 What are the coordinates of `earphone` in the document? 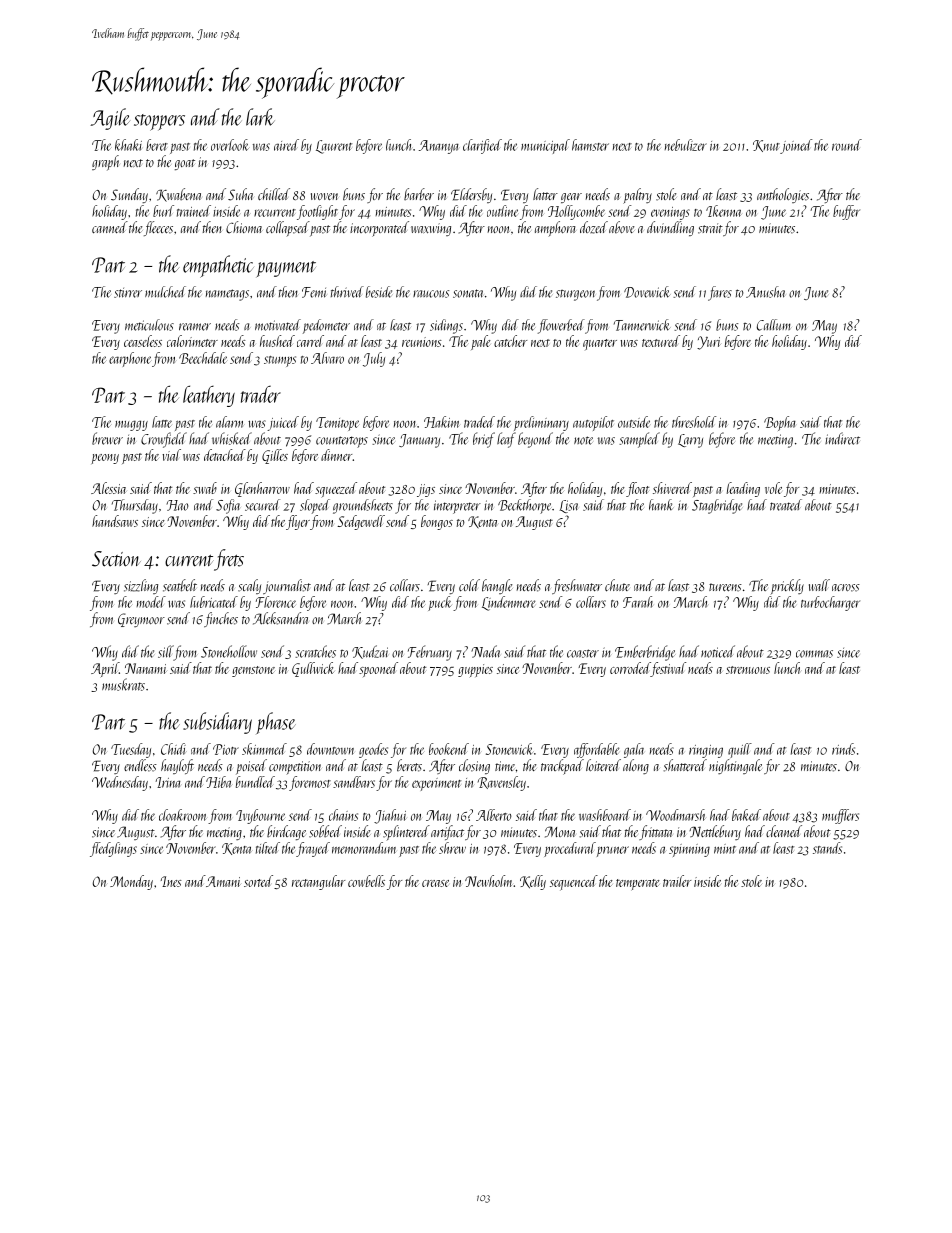 It's located at (130, 359).
